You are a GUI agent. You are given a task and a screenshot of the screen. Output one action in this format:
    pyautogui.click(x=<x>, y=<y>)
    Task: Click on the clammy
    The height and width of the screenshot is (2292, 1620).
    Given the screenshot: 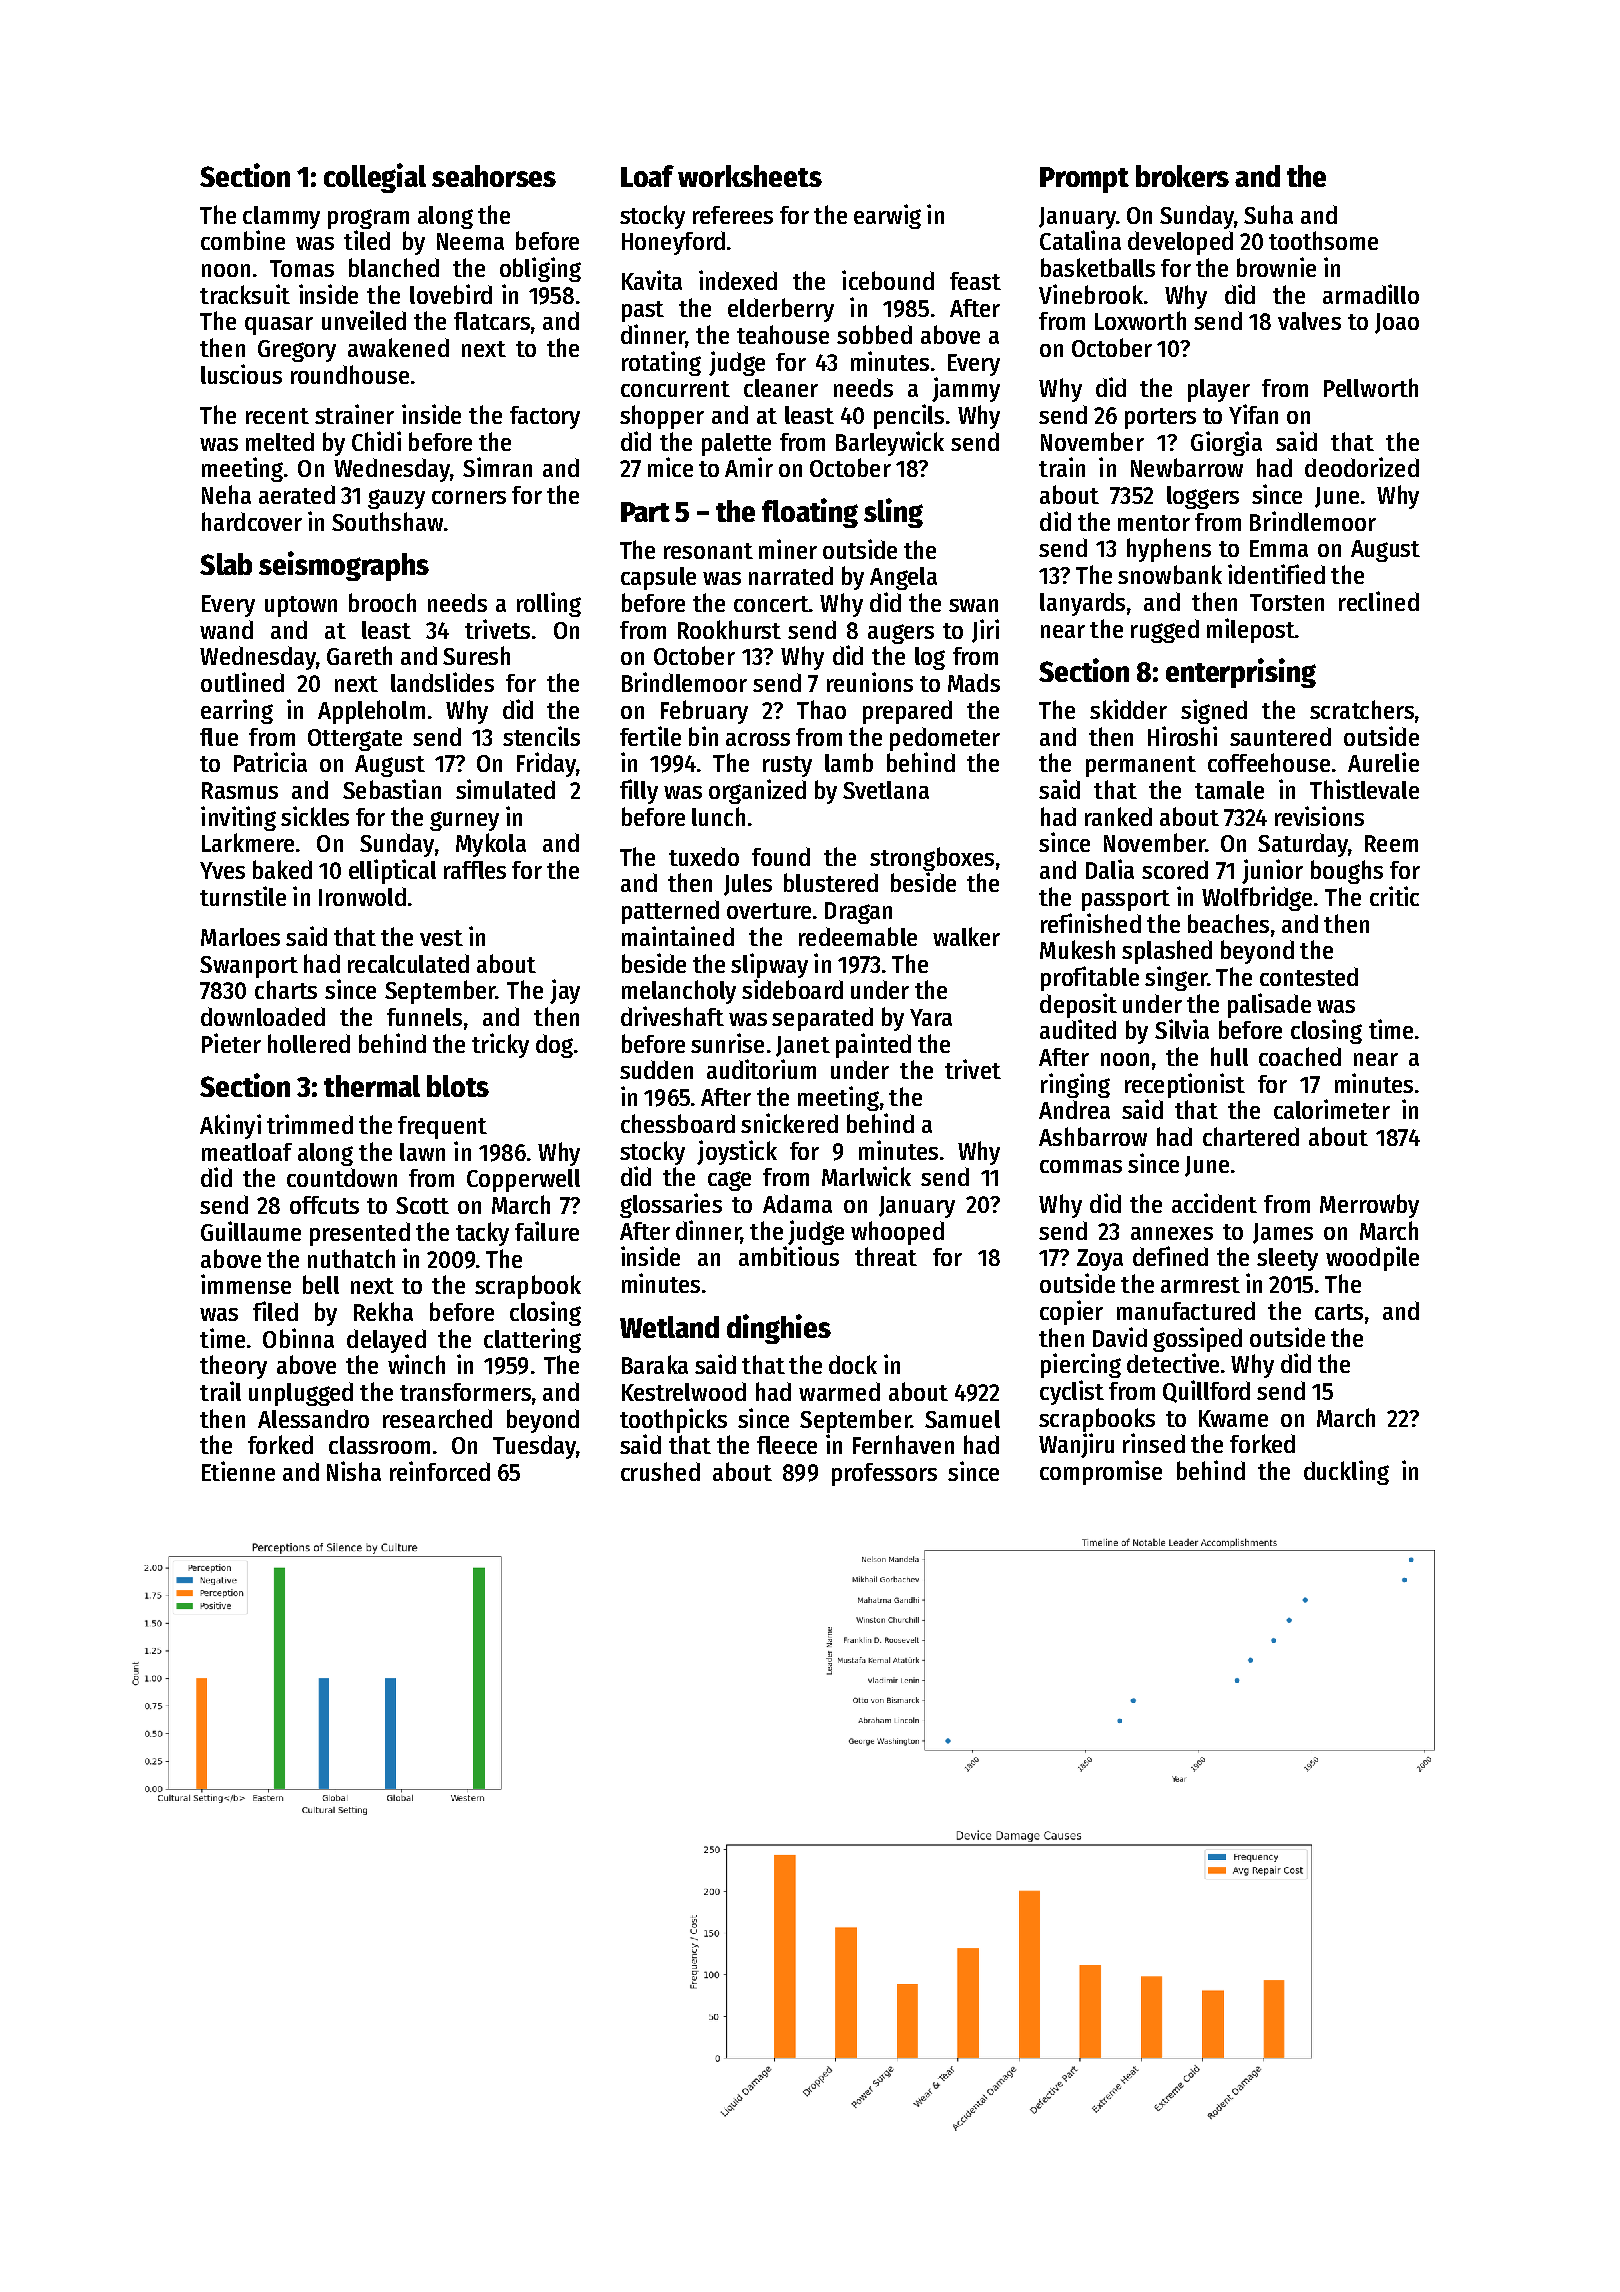 What is the action you would take?
    pyautogui.click(x=281, y=217)
